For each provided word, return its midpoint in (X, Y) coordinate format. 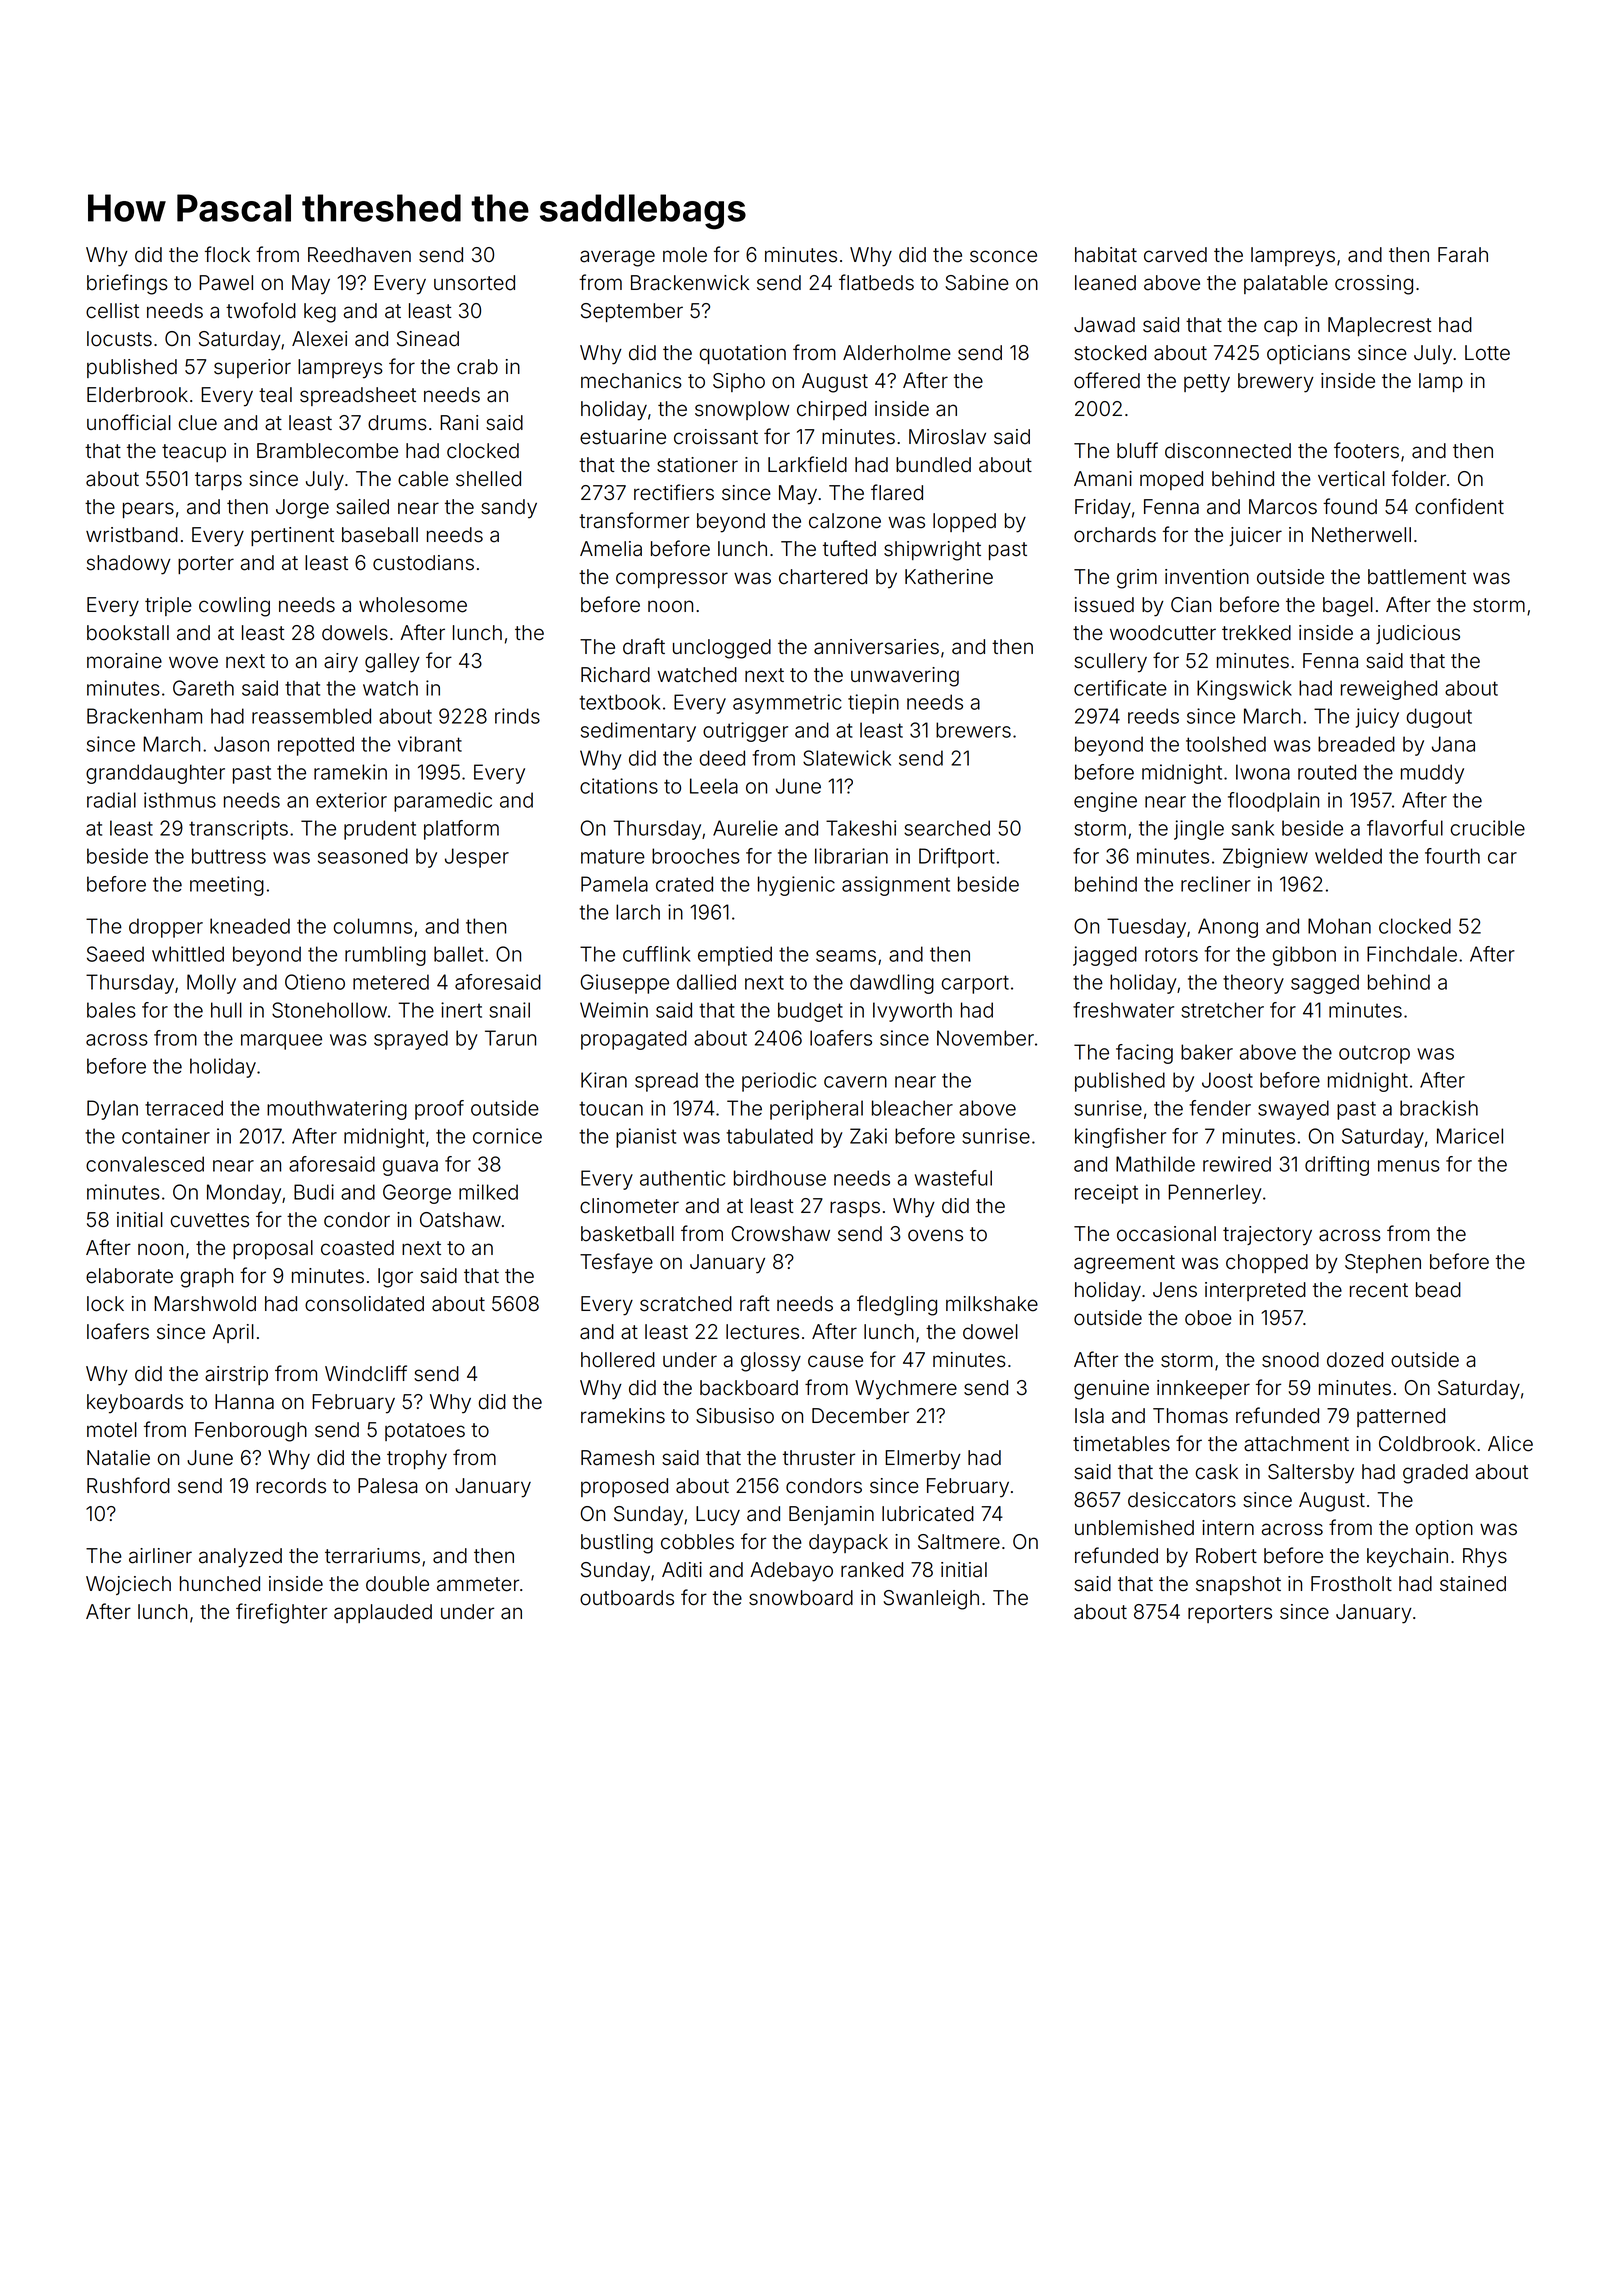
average (617, 258)
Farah (1463, 255)
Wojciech (128, 1585)
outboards (627, 1598)
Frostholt (1351, 1584)
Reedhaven (359, 255)
